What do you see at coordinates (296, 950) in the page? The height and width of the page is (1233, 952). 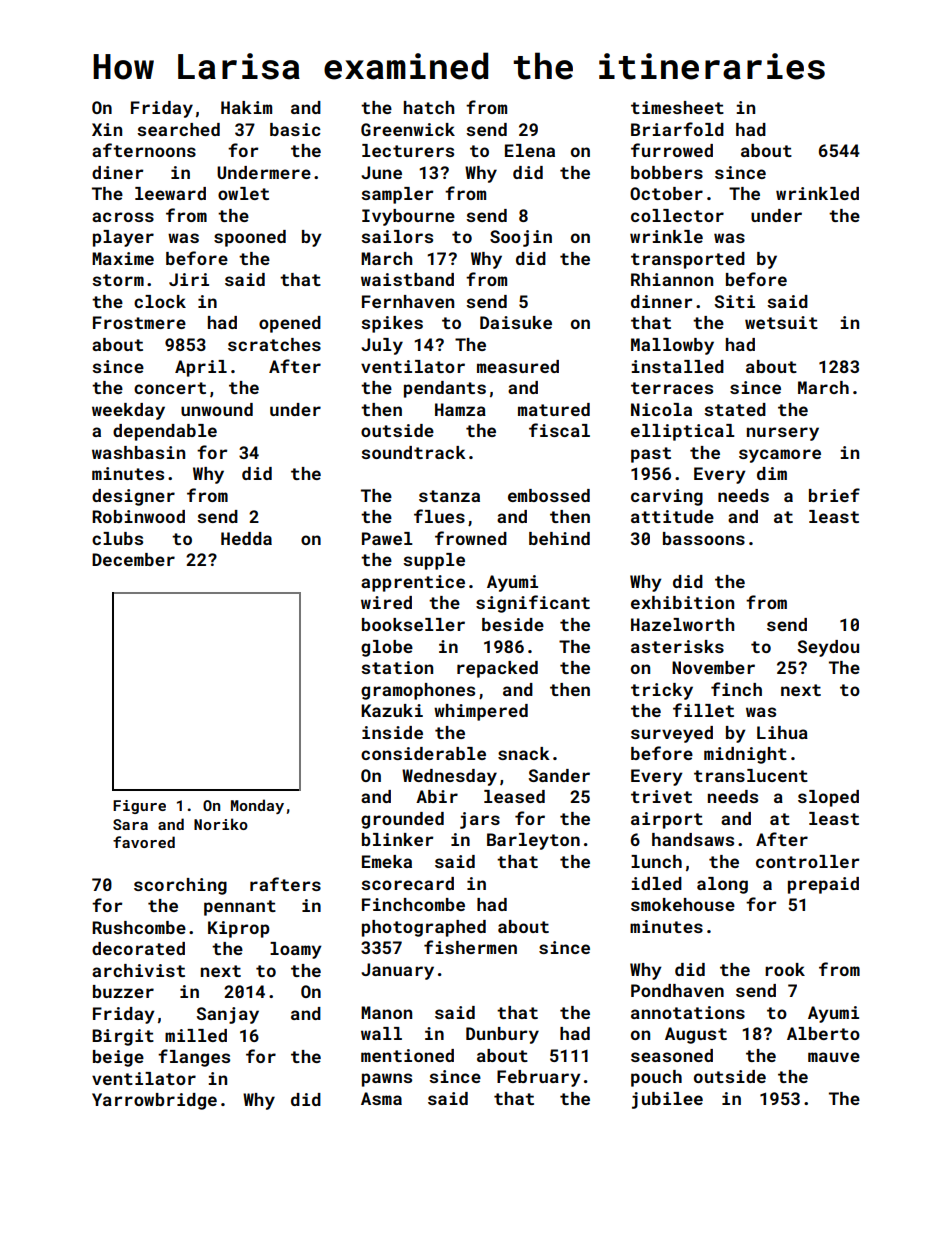 I see `loamy` at bounding box center [296, 950].
